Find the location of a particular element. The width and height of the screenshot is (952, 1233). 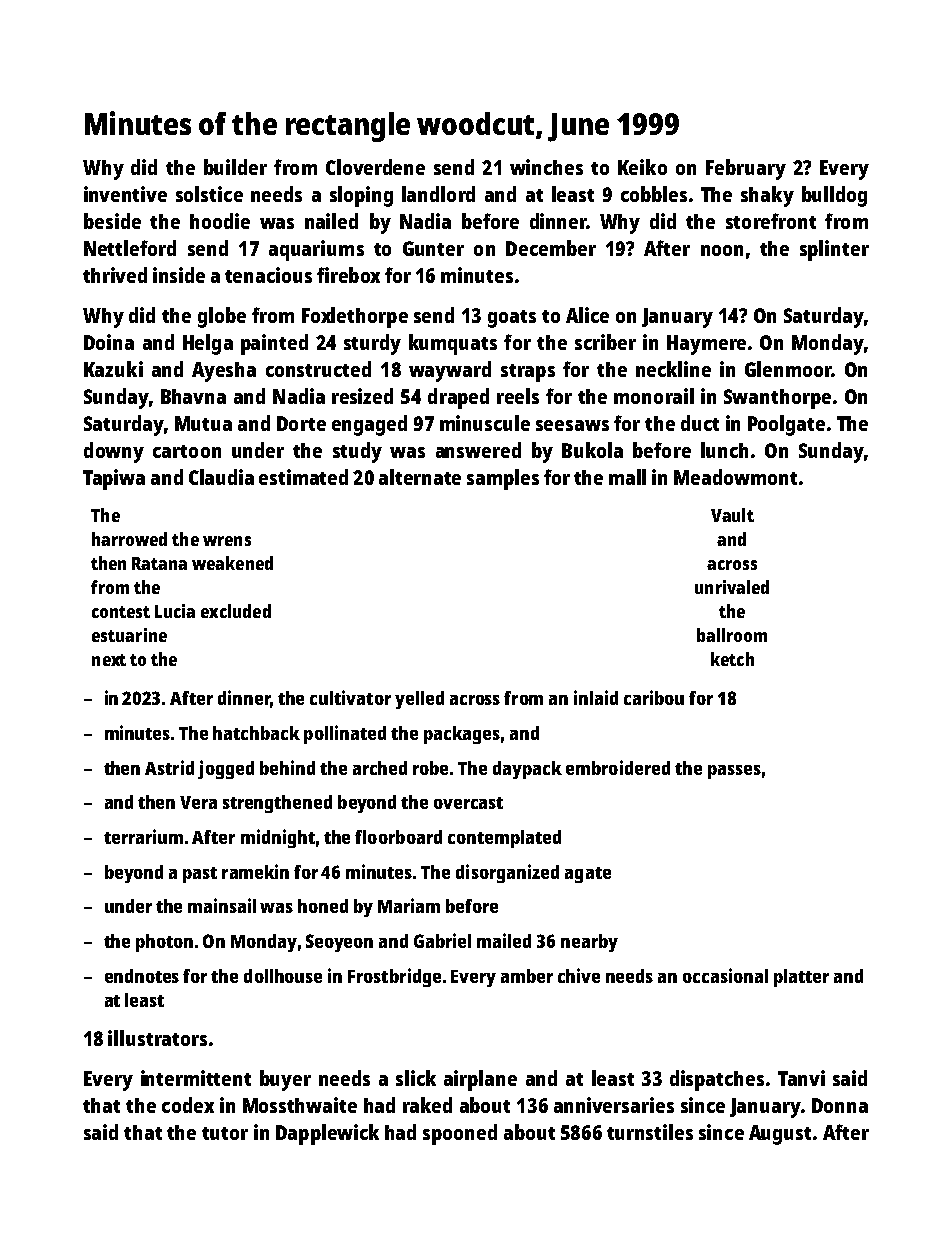

Cloverdene is located at coordinates (375, 167).
